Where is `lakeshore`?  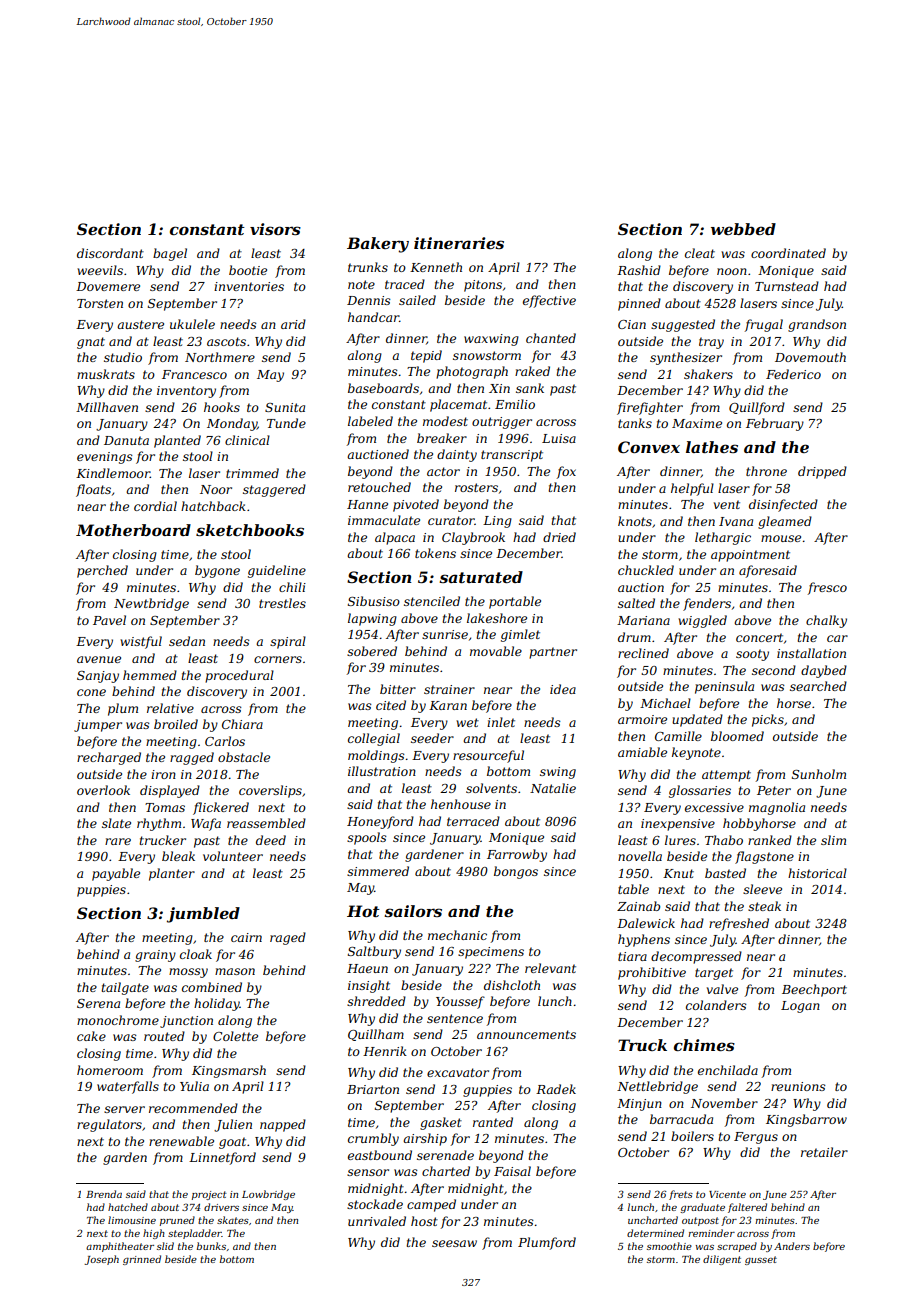
lakeshore is located at coordinates (497, 618).
